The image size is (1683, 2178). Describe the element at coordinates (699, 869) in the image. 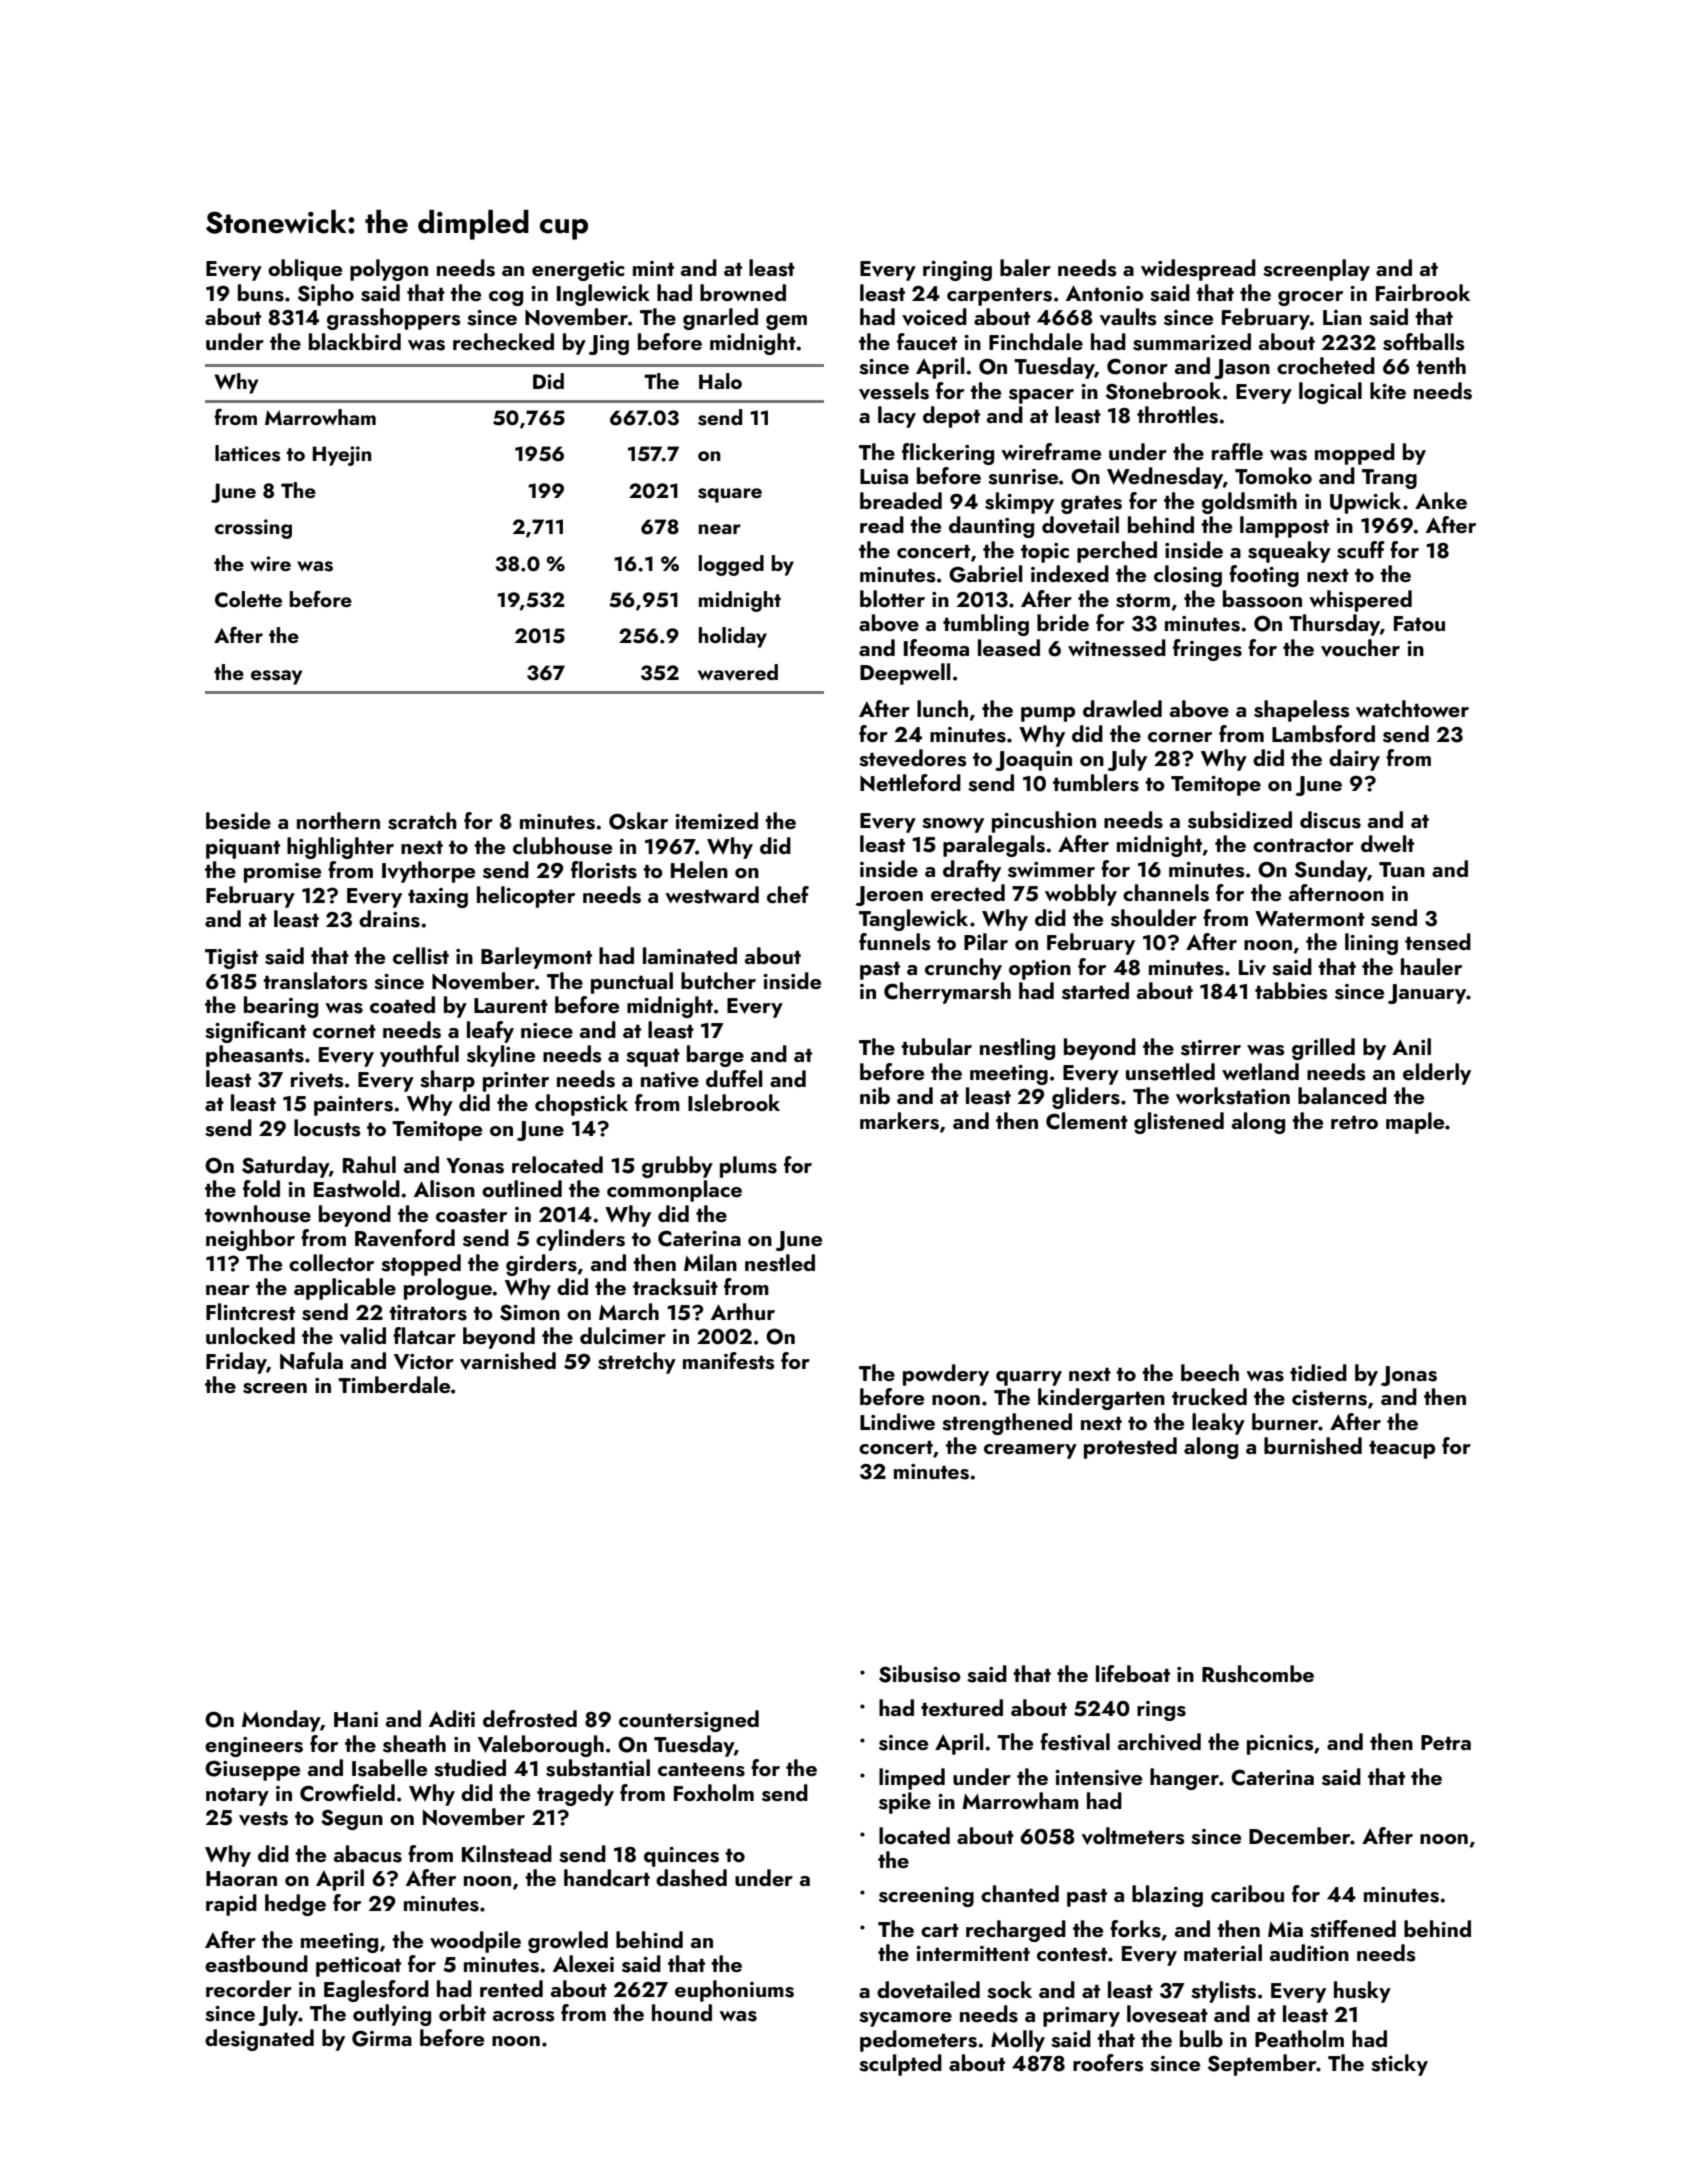

I see `Helen` at that location.
